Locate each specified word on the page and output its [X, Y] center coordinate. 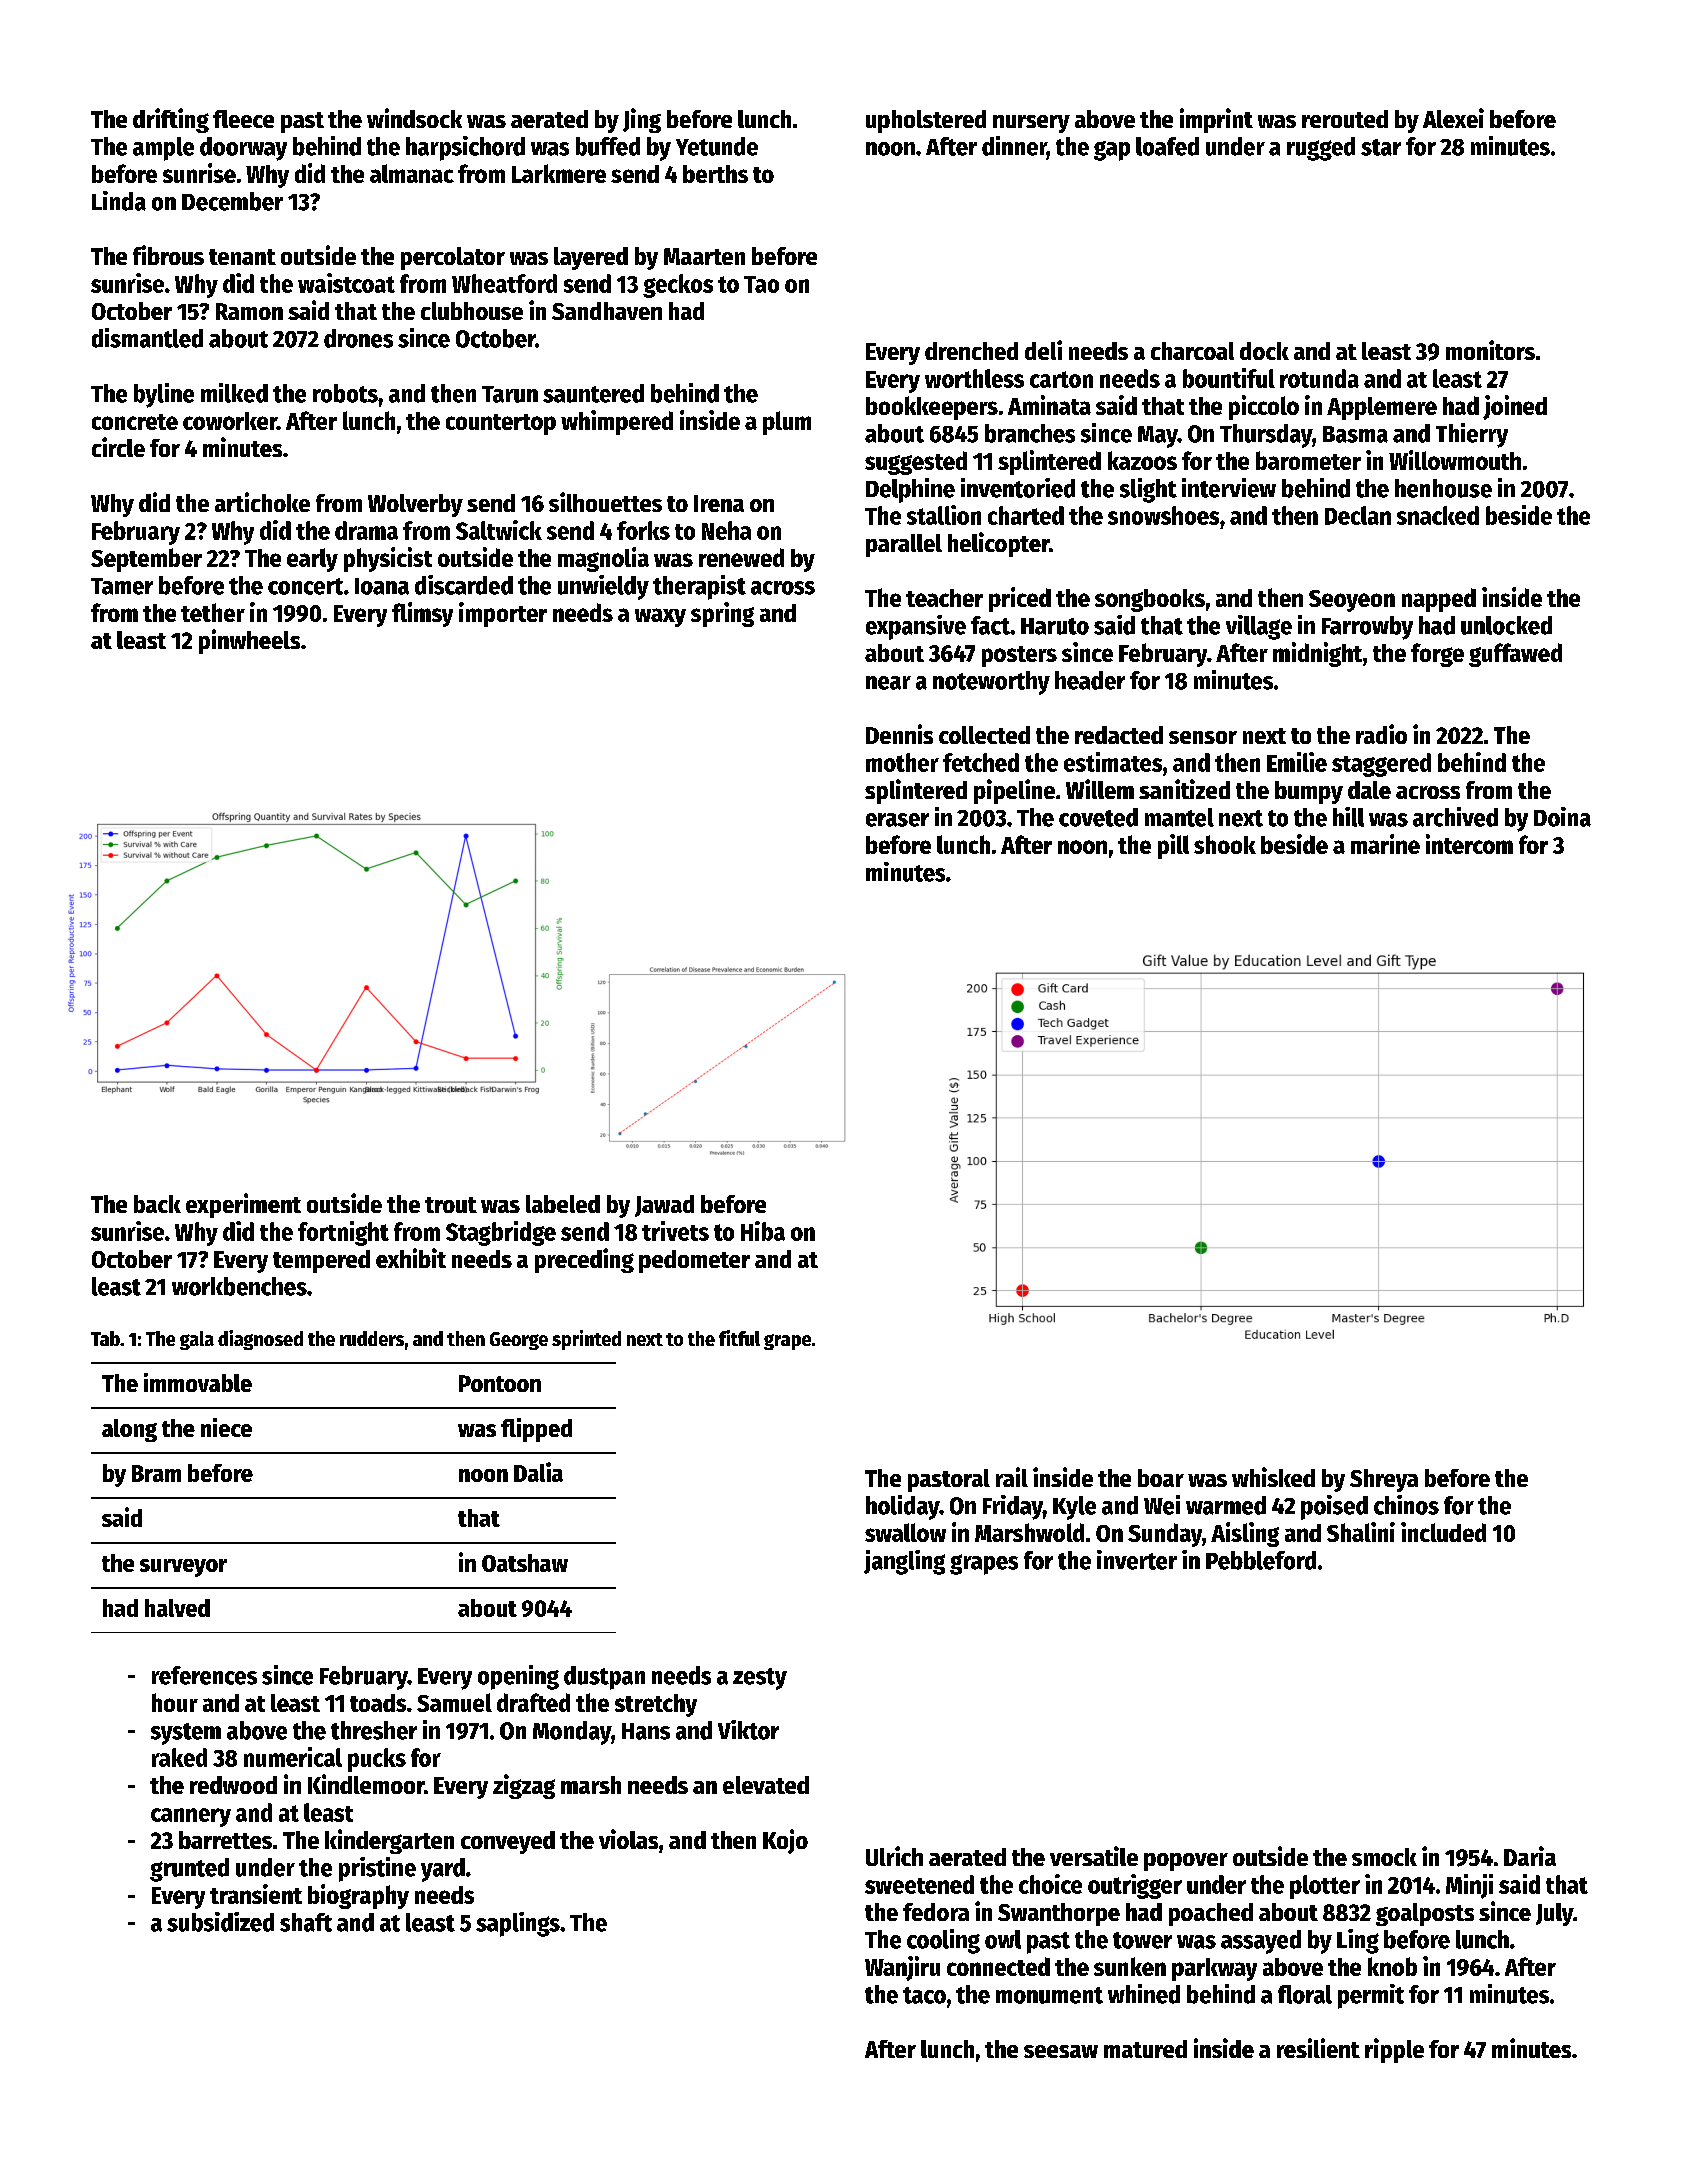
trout [451, 1205]
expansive [916, 627]
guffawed [1515, 655]
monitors [1490, 350]
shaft [306, 1922]
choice [1050, 1884]
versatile [1094, 1856]
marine [1385, 844]
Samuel [454, 1702]
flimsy [422, 614]
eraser [897, 820]
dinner [1014, 146]
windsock [414, 118]
